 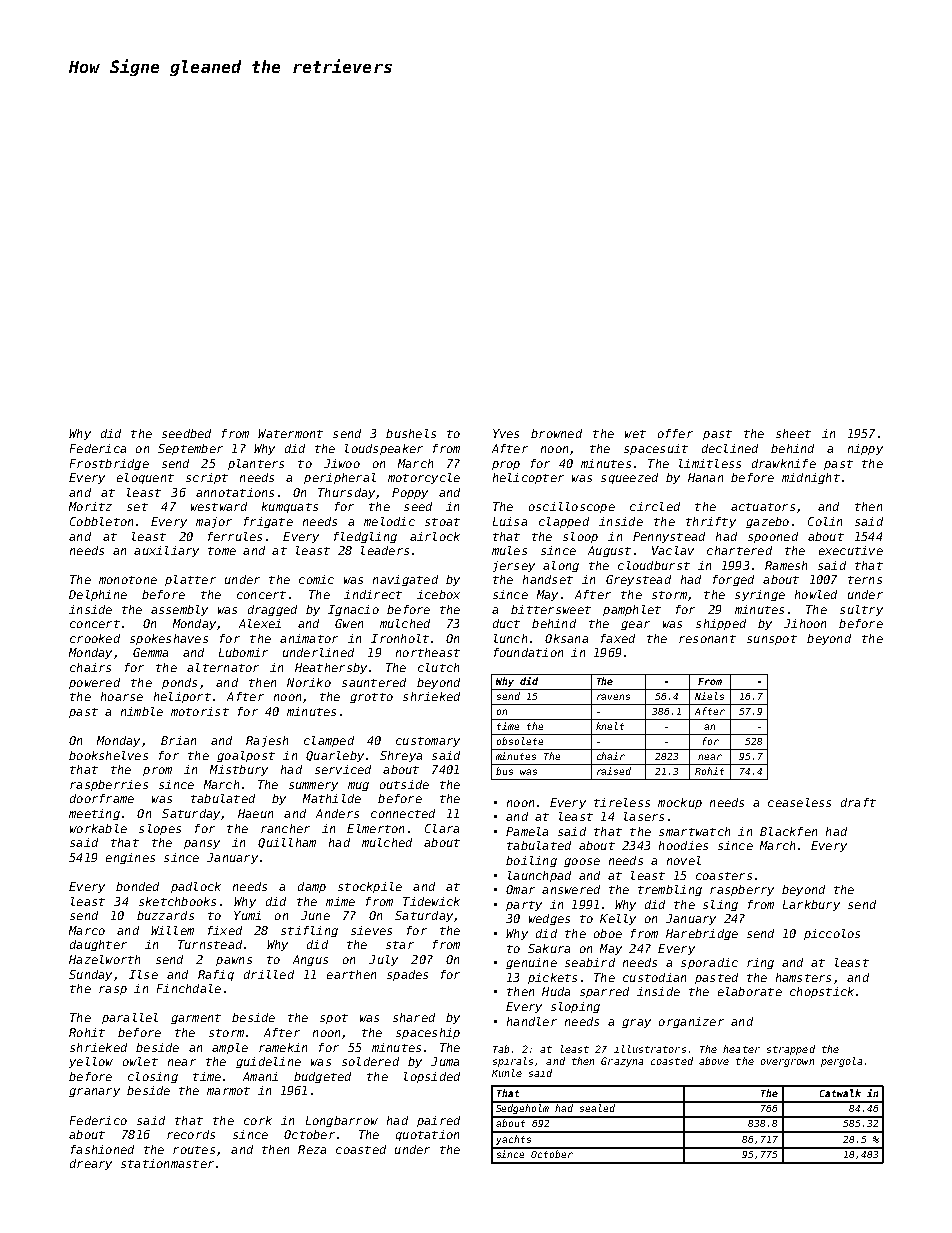 I want to click on Brian, so click(x=178, y=740).
